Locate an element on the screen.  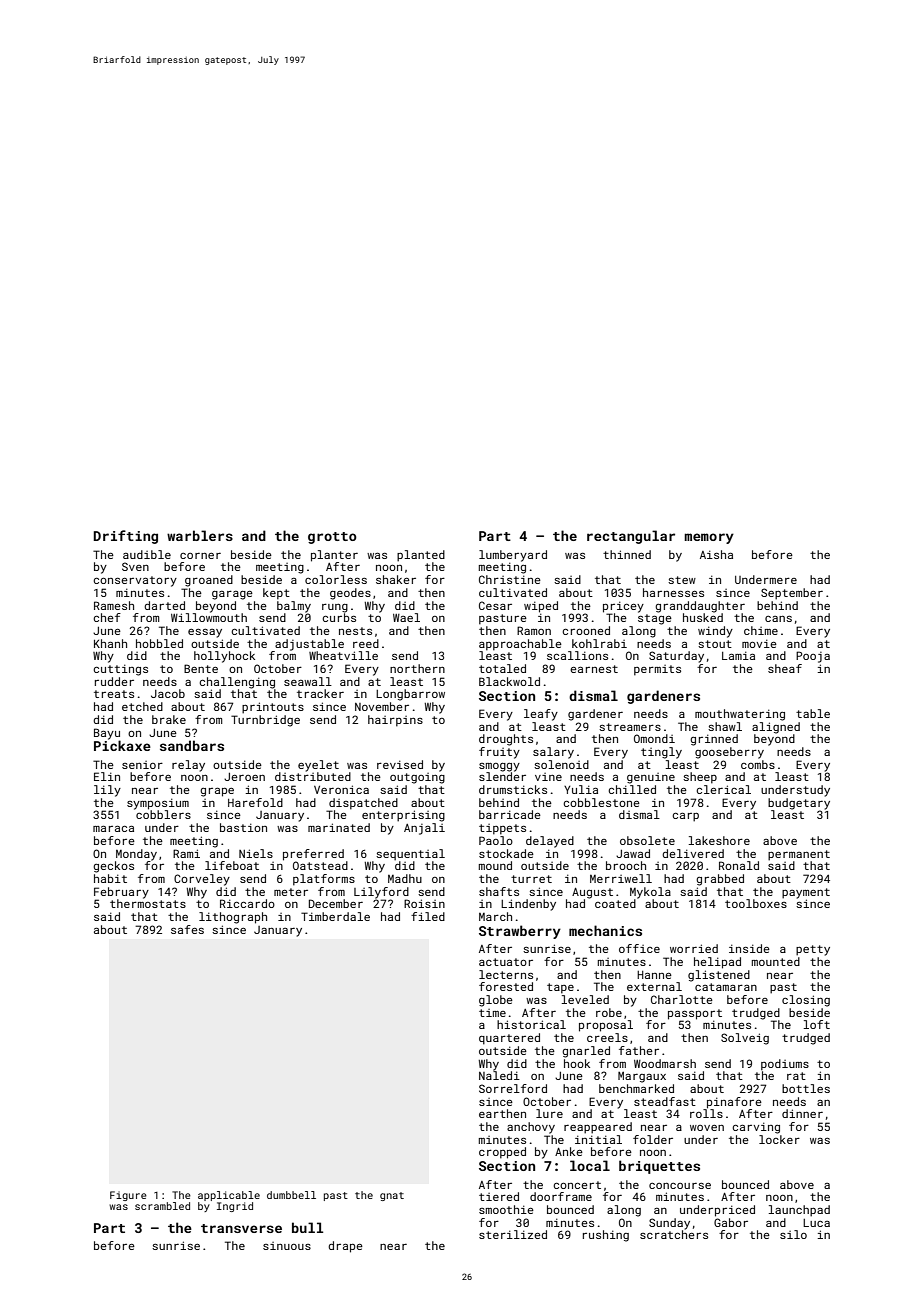
external is located at coordinates (654, 986).
